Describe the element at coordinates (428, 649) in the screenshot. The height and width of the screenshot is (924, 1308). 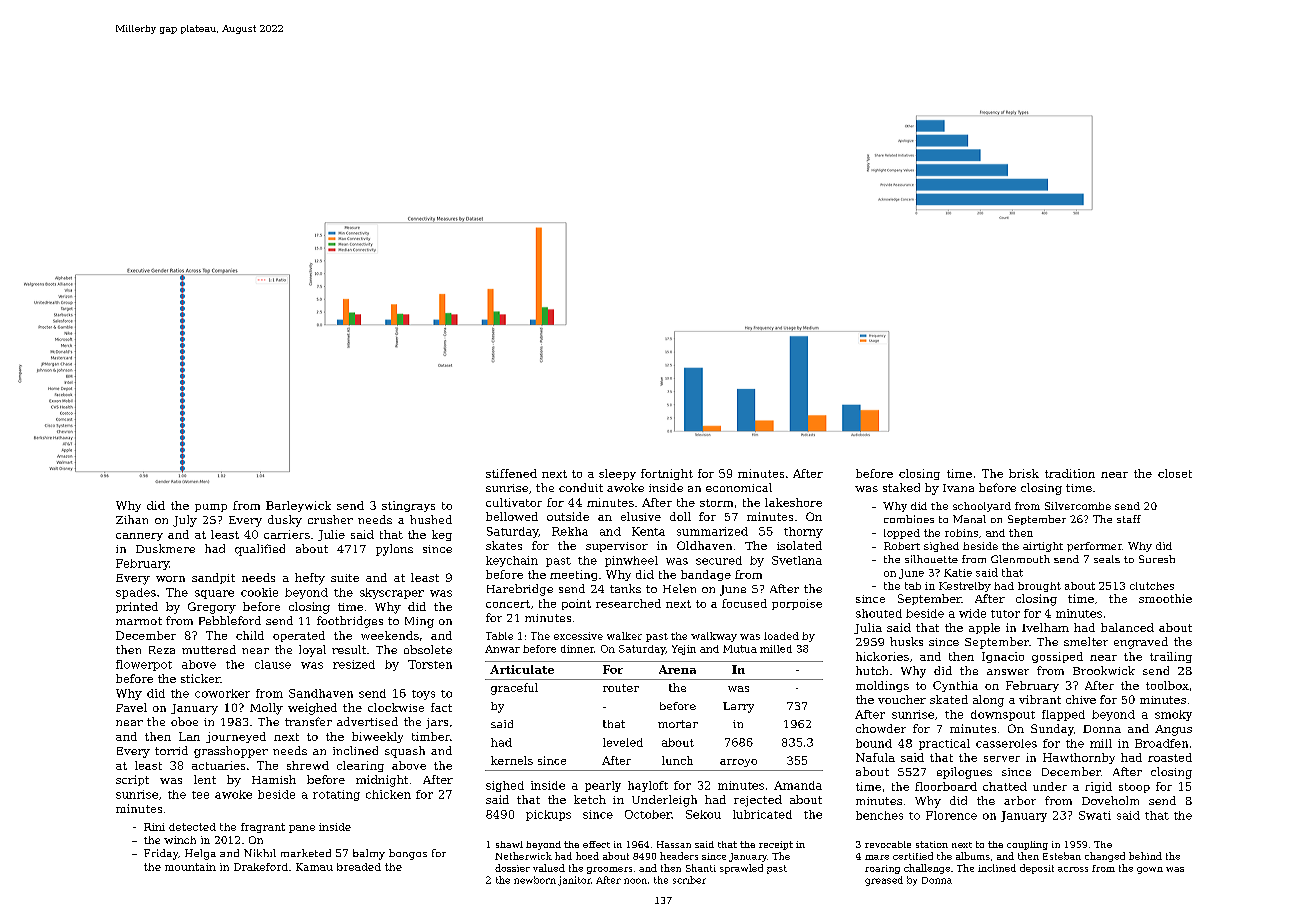
I see `obsolete` at that location.
